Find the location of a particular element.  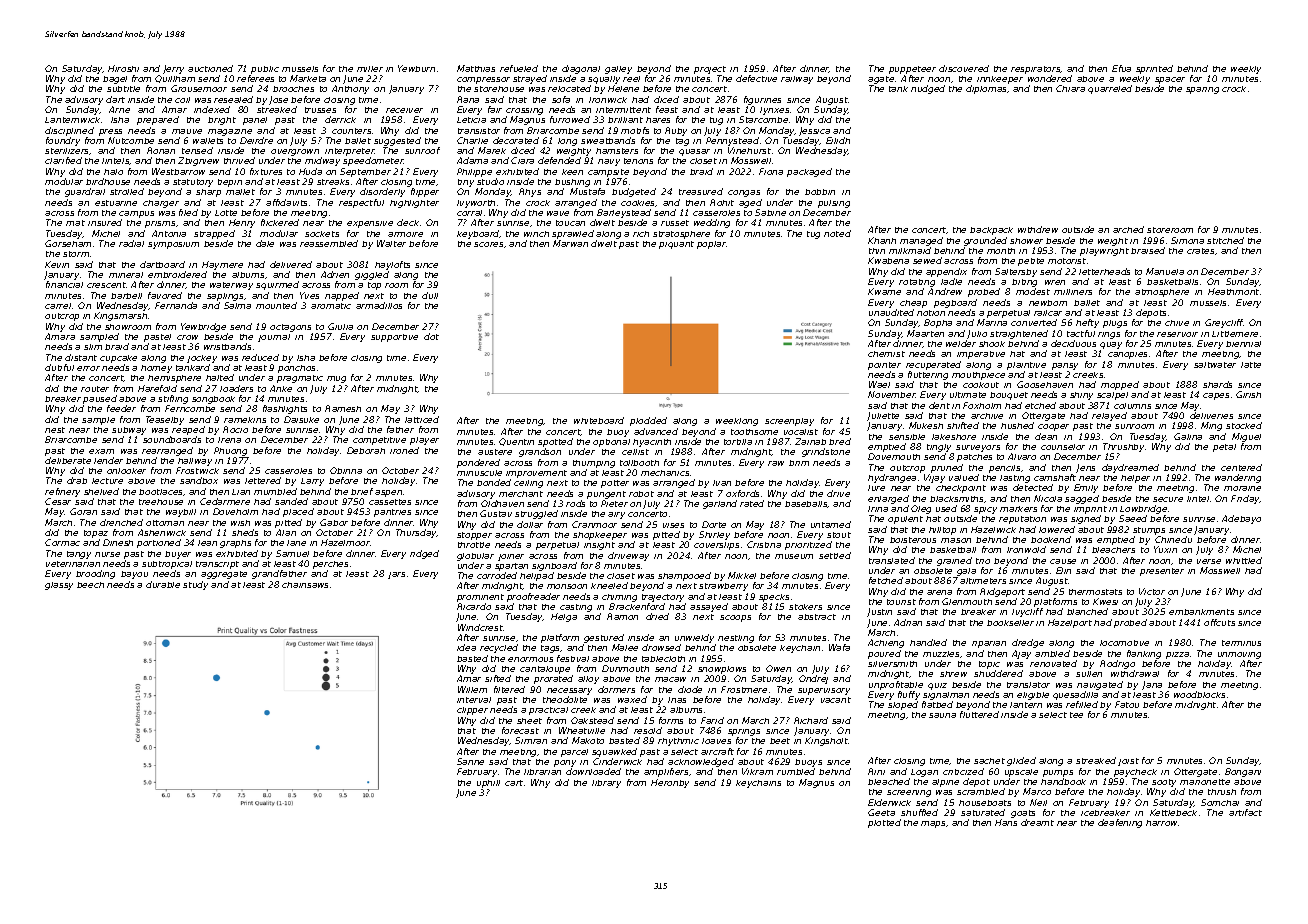

poplar is located at coordinates (711, 245).
